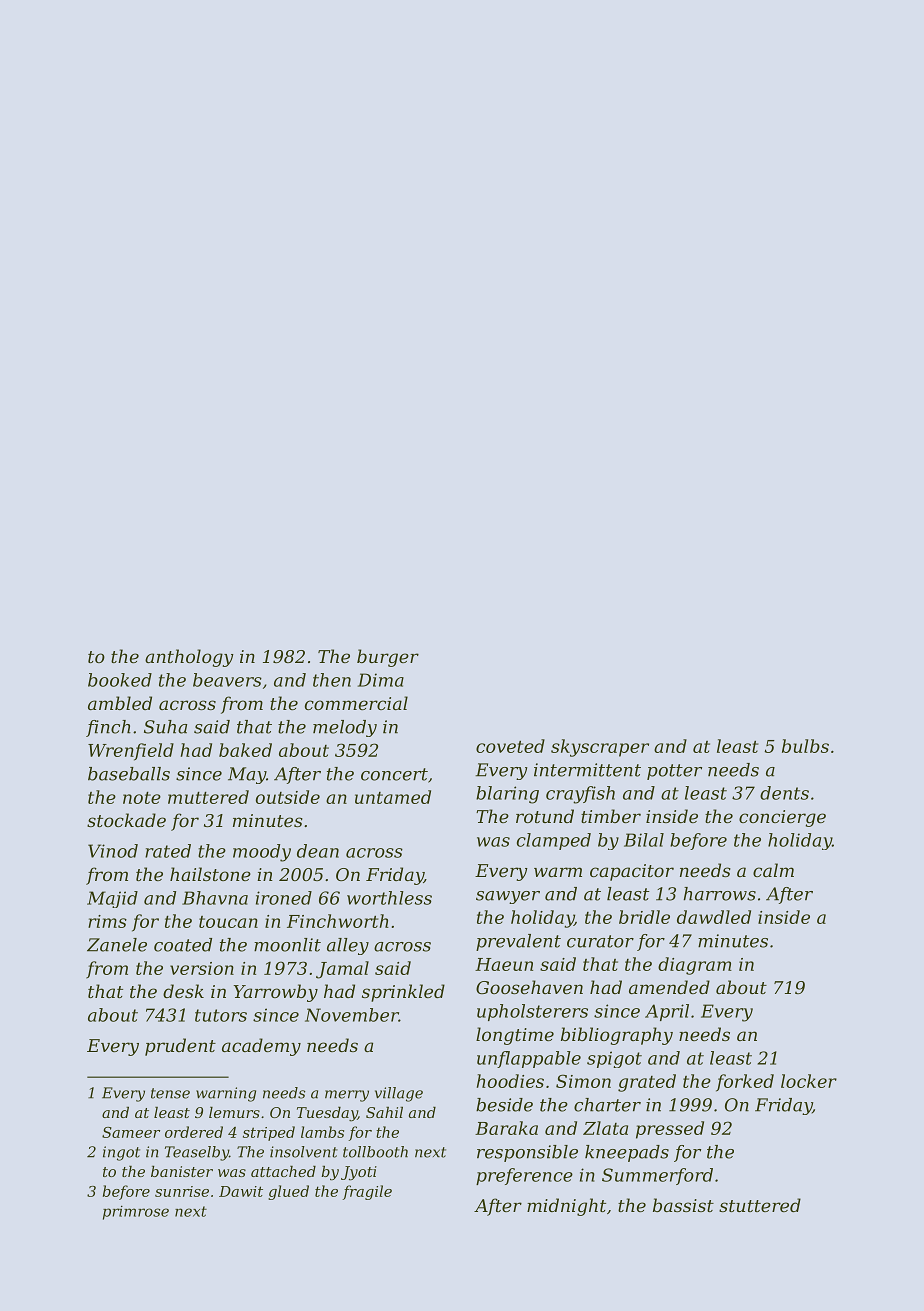  What do you see at coordinates (183, 991) in the page?
I see `desk` at bounding box center [183, 991].
